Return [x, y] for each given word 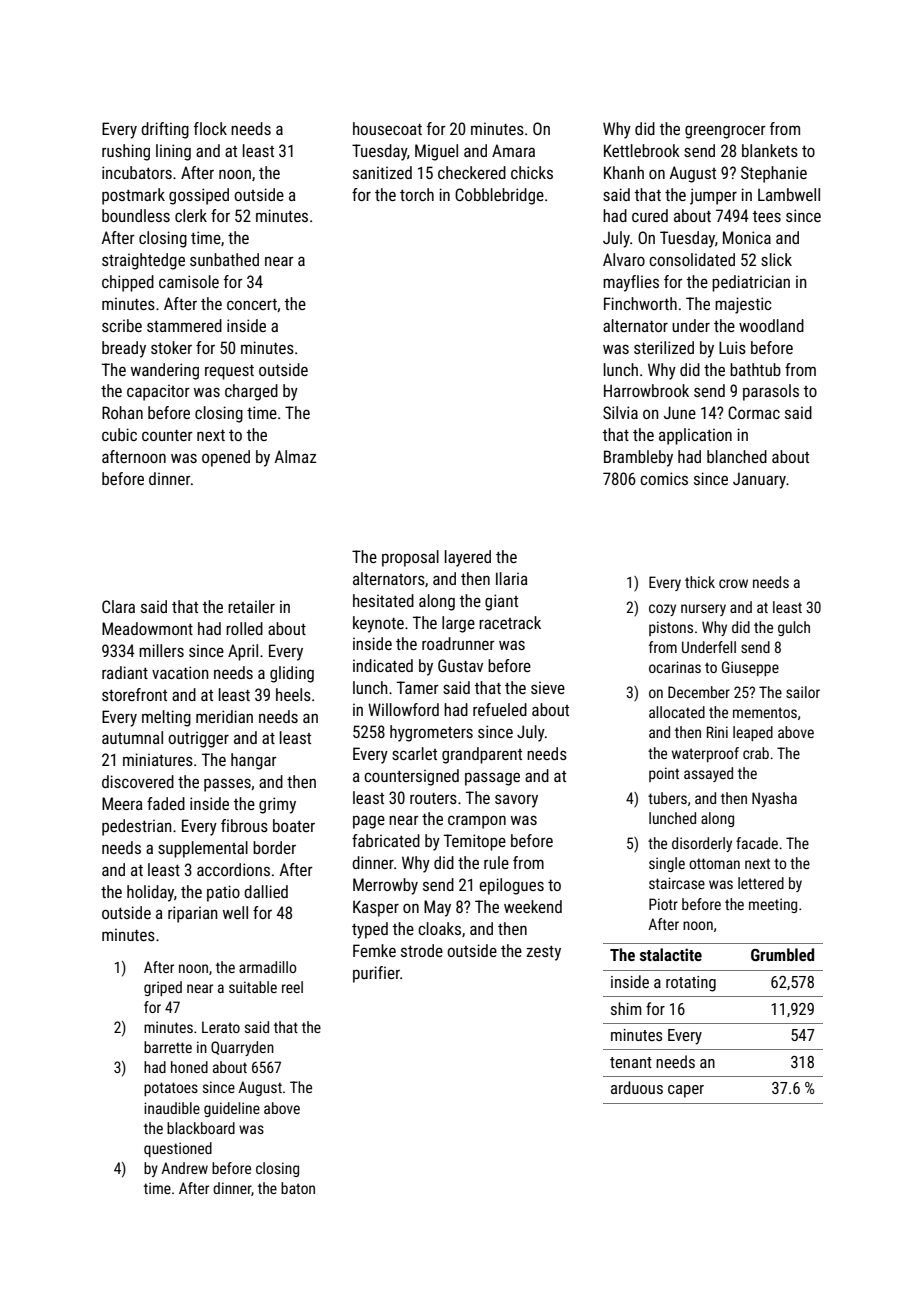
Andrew [184, 1168]
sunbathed [224, 259]
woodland [771, 325]
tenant [631, 1062]
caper [686, 1091]
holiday [150, 893]
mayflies [631, 283]
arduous [637, 1087]
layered [468, 558]
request [229, 372]
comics [664, 478]
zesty [543, 953]
